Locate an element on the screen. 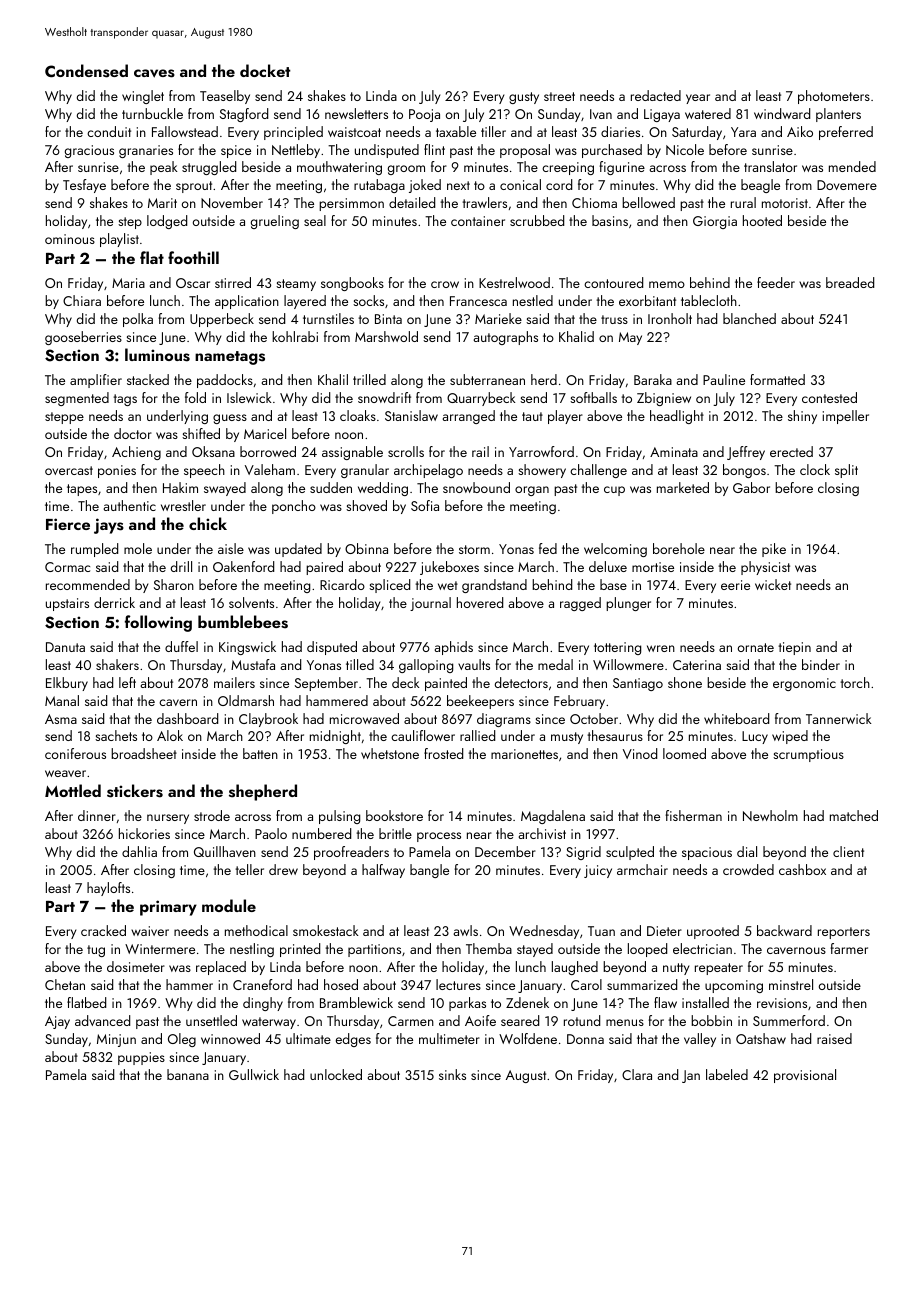  redacted is located at coordinates (656, 95).
